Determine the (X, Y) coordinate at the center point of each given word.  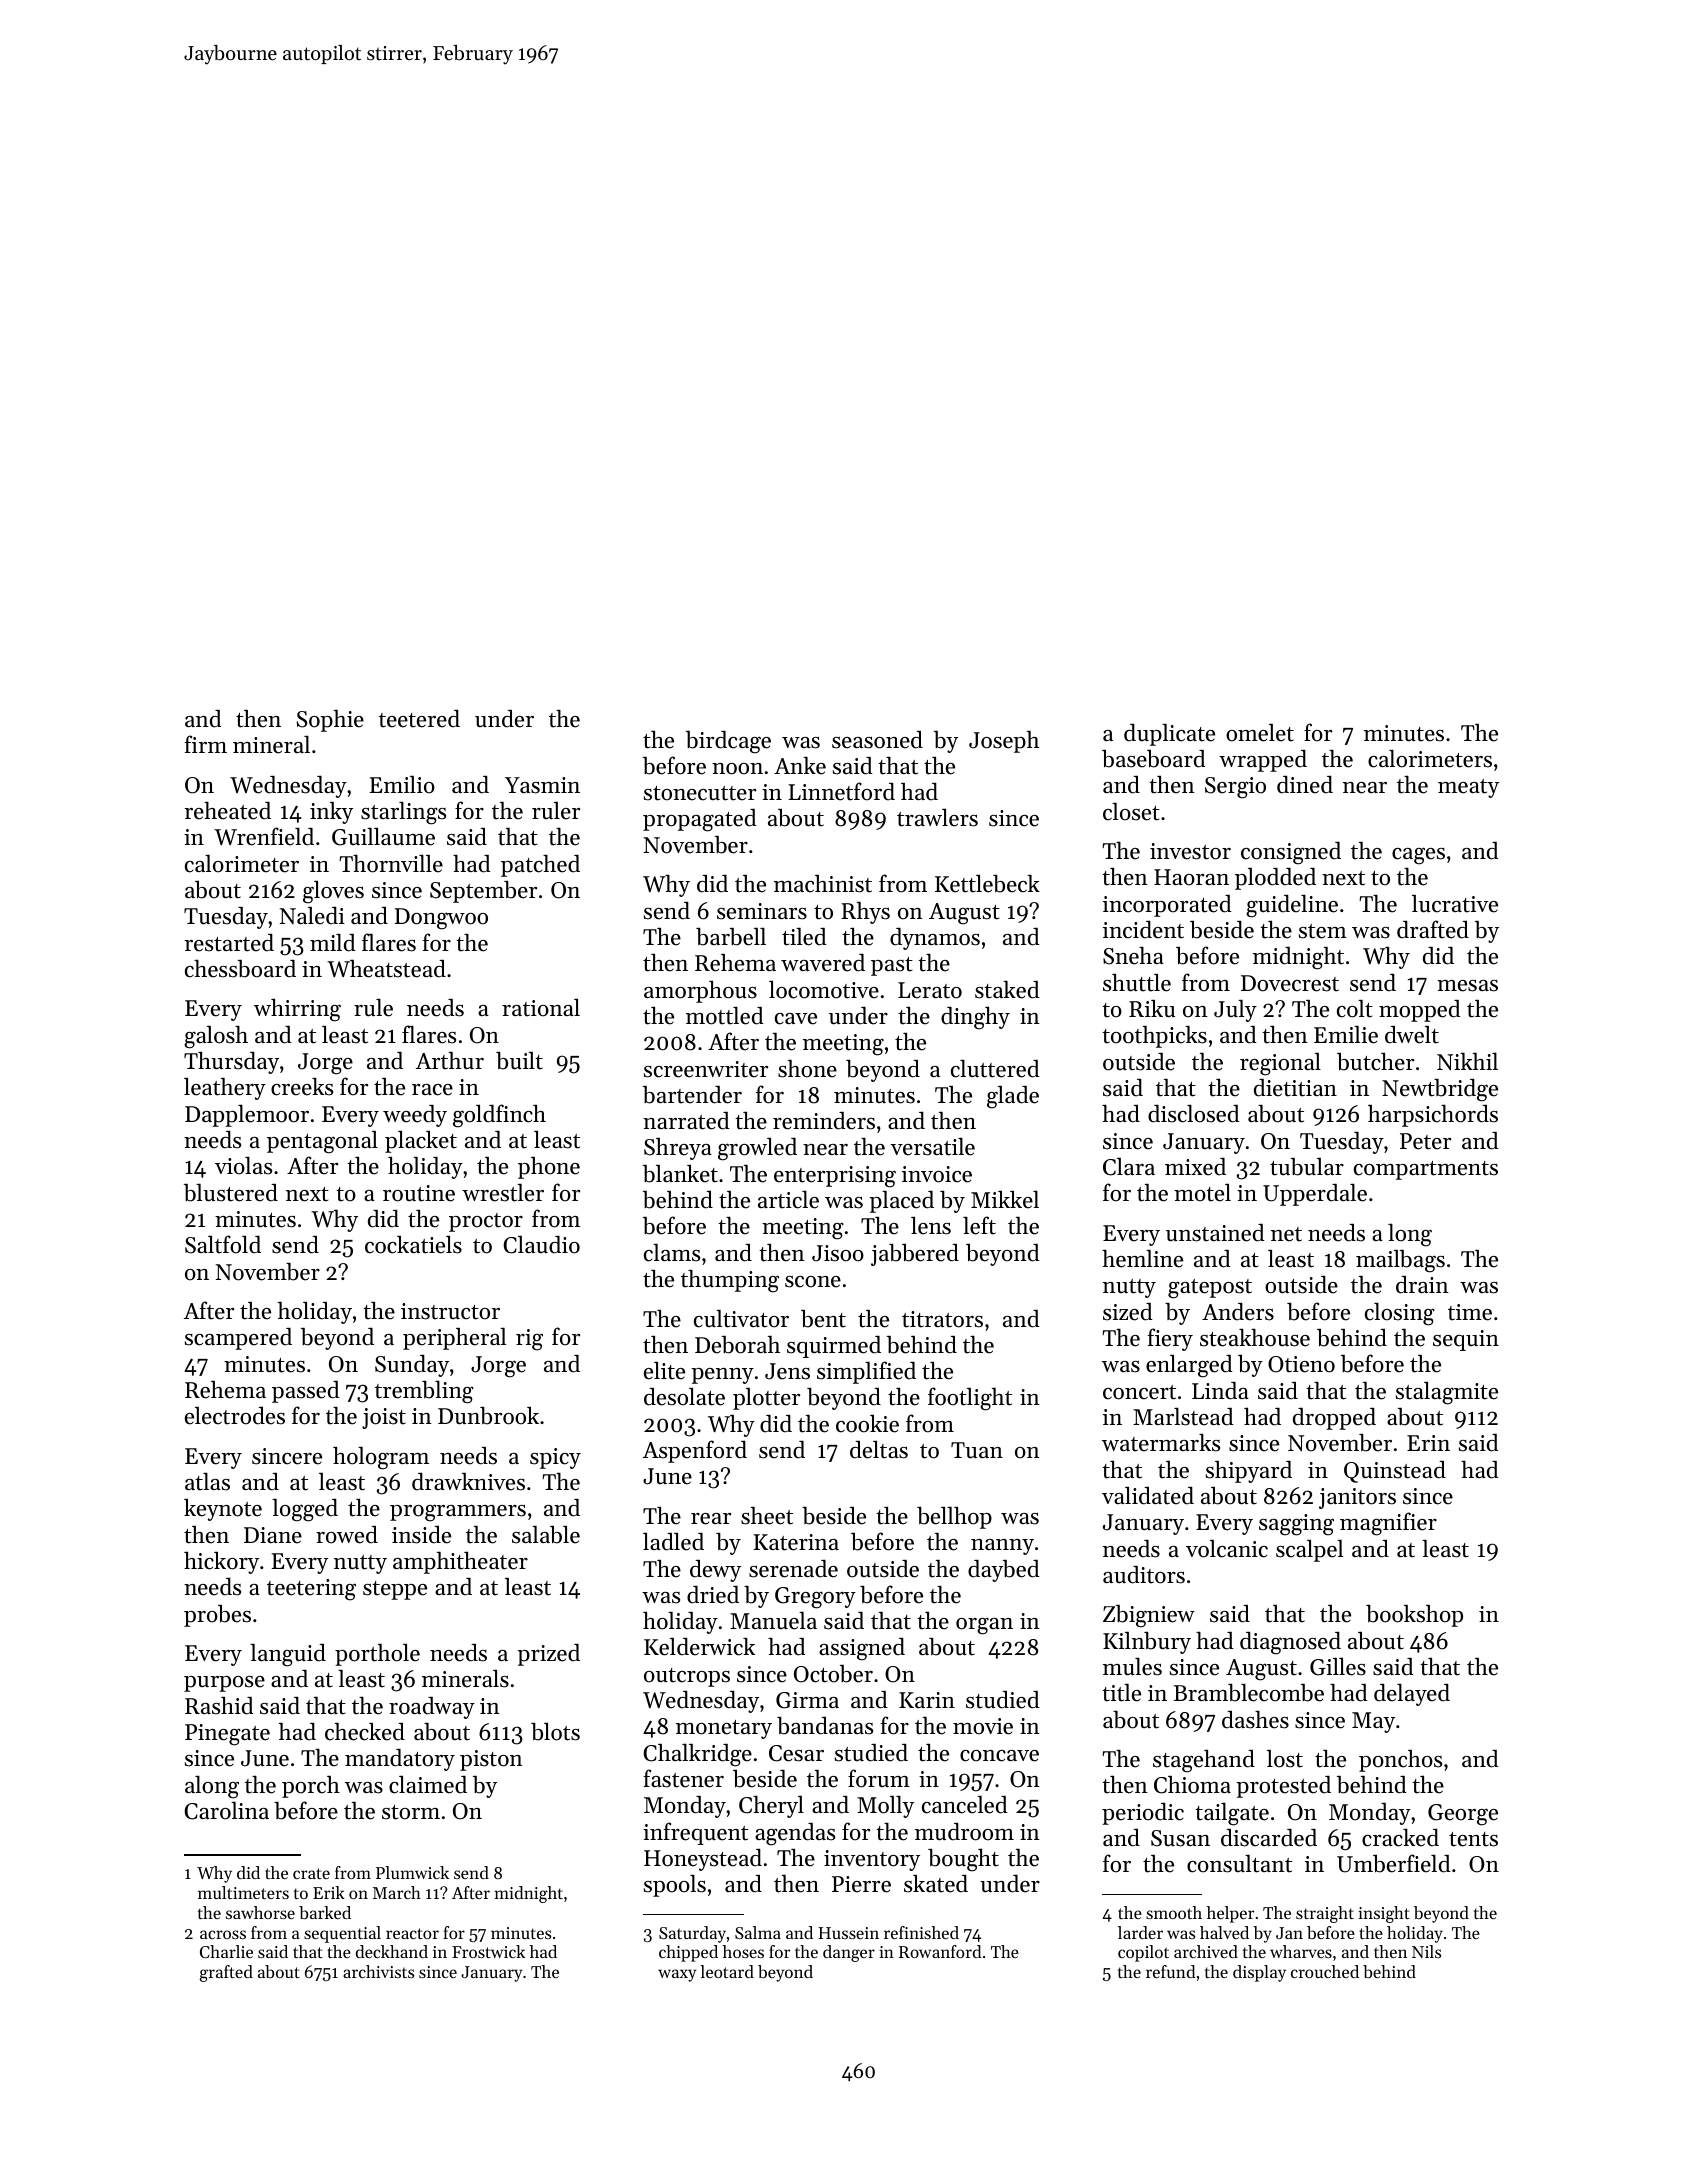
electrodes (235, 1416)
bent (823, 1319)
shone (807, 1068)
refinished (921, 1932)
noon (737, 769)
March (397, 1892)
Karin (927, 1700)
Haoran (1191, 877)
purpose (224, 1684)
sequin (1466, 1340)
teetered (419, 718)
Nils (1426, 1951)
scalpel (1309, 1550)
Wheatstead (386, 969)
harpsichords (1433, 1115)
